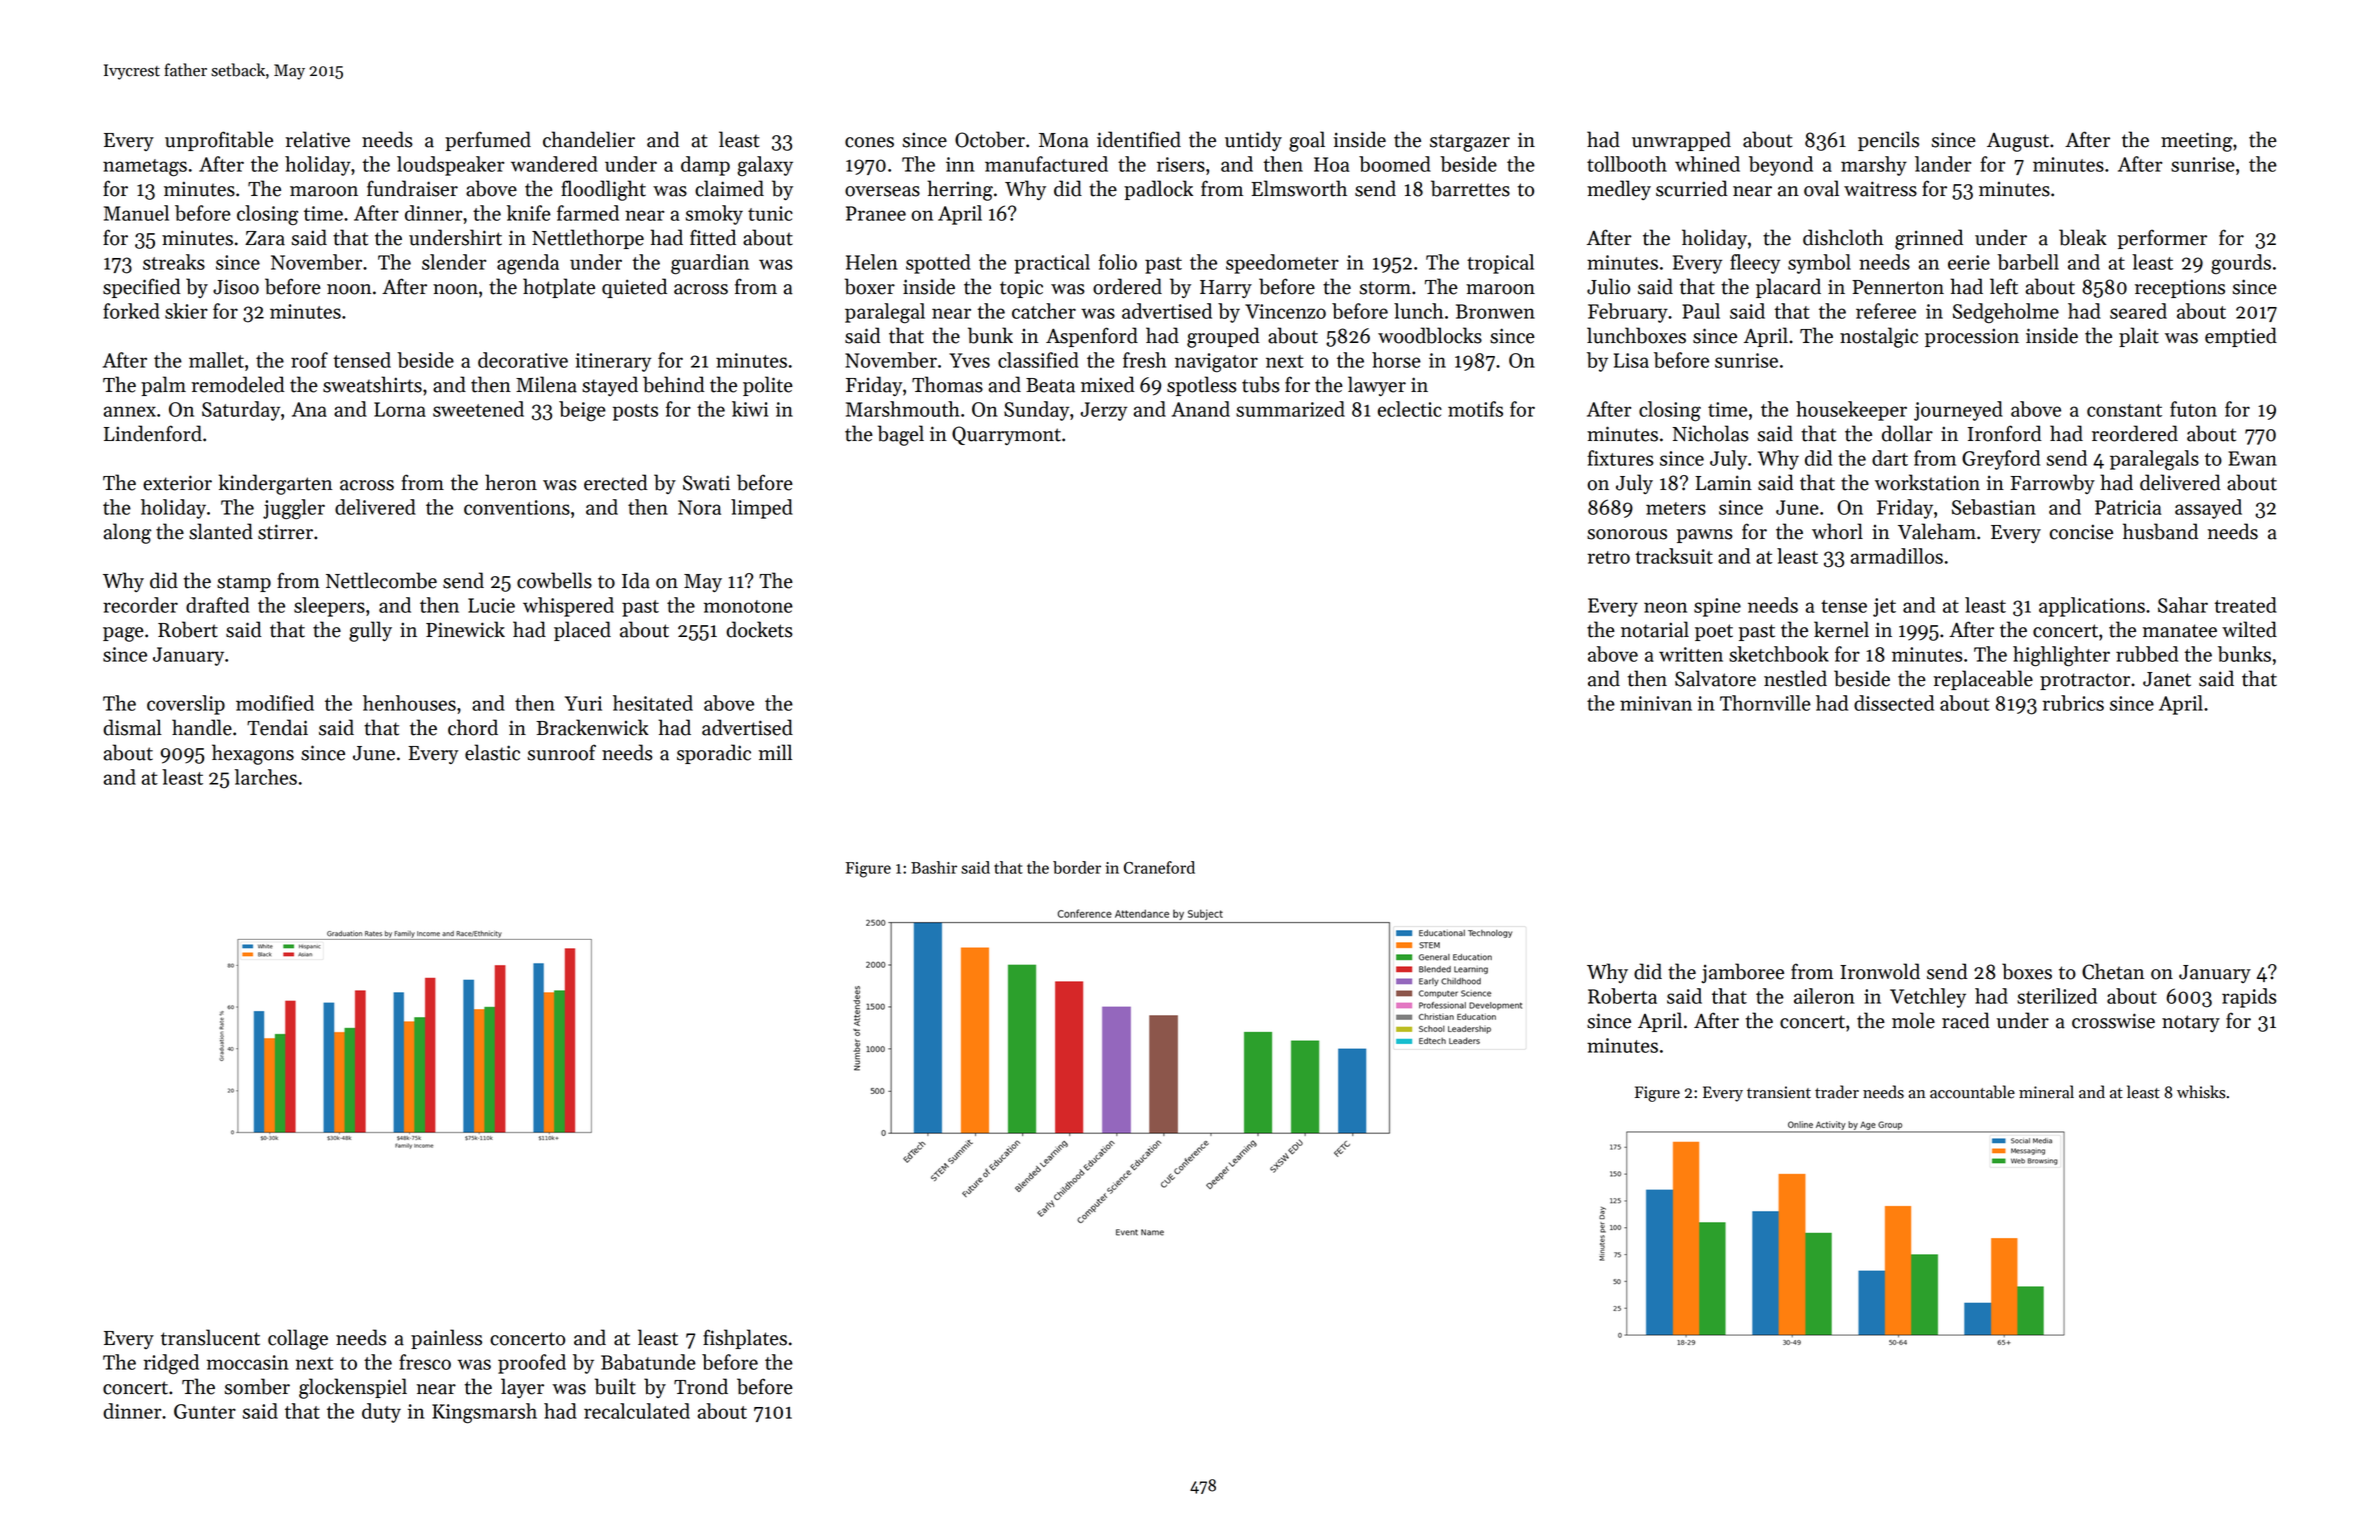 The image size is (2380, 1540). I want to click on dockets, so click(759, 629).
